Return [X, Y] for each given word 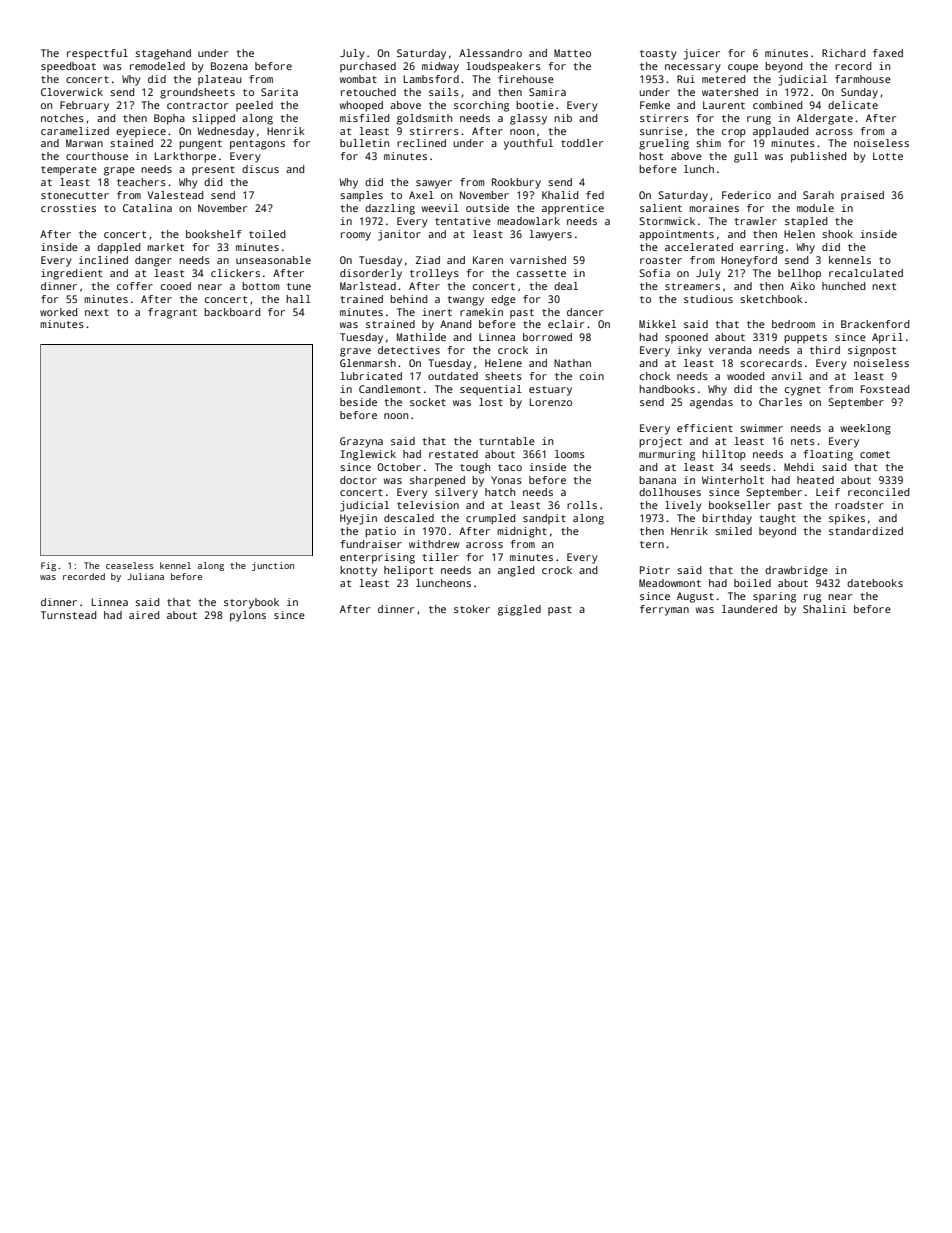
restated [453, 454]
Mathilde [421, 337]
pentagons [257, 145]
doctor [358, 480]
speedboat [68, 67]
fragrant [172, 313]
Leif [828, 492]
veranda [730, 350]
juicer [702, 54]
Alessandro [490, 53]
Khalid [560, 195]
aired [144, 615]
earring [762, 248]
